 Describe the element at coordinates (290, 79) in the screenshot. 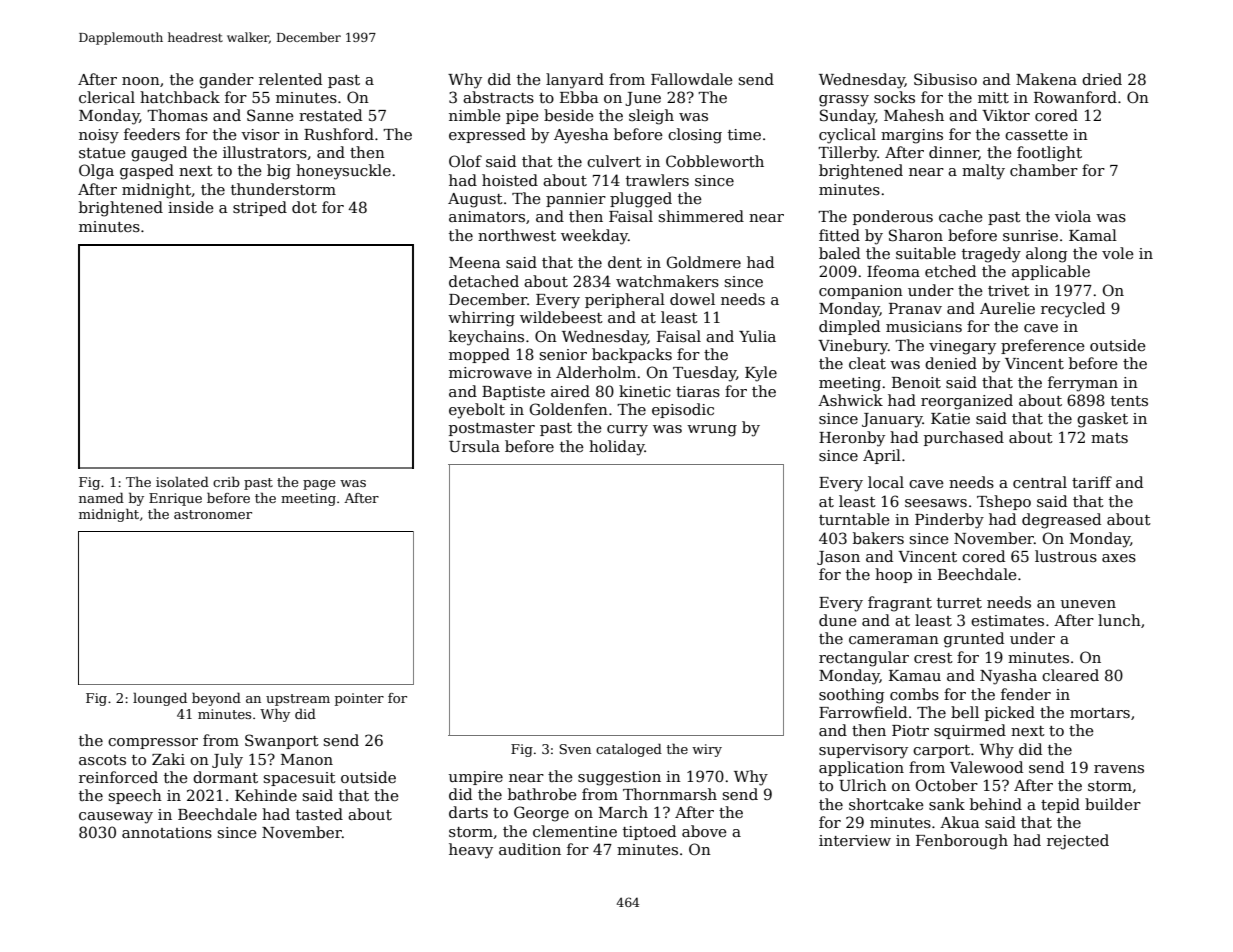

I see `relented` at that location.
